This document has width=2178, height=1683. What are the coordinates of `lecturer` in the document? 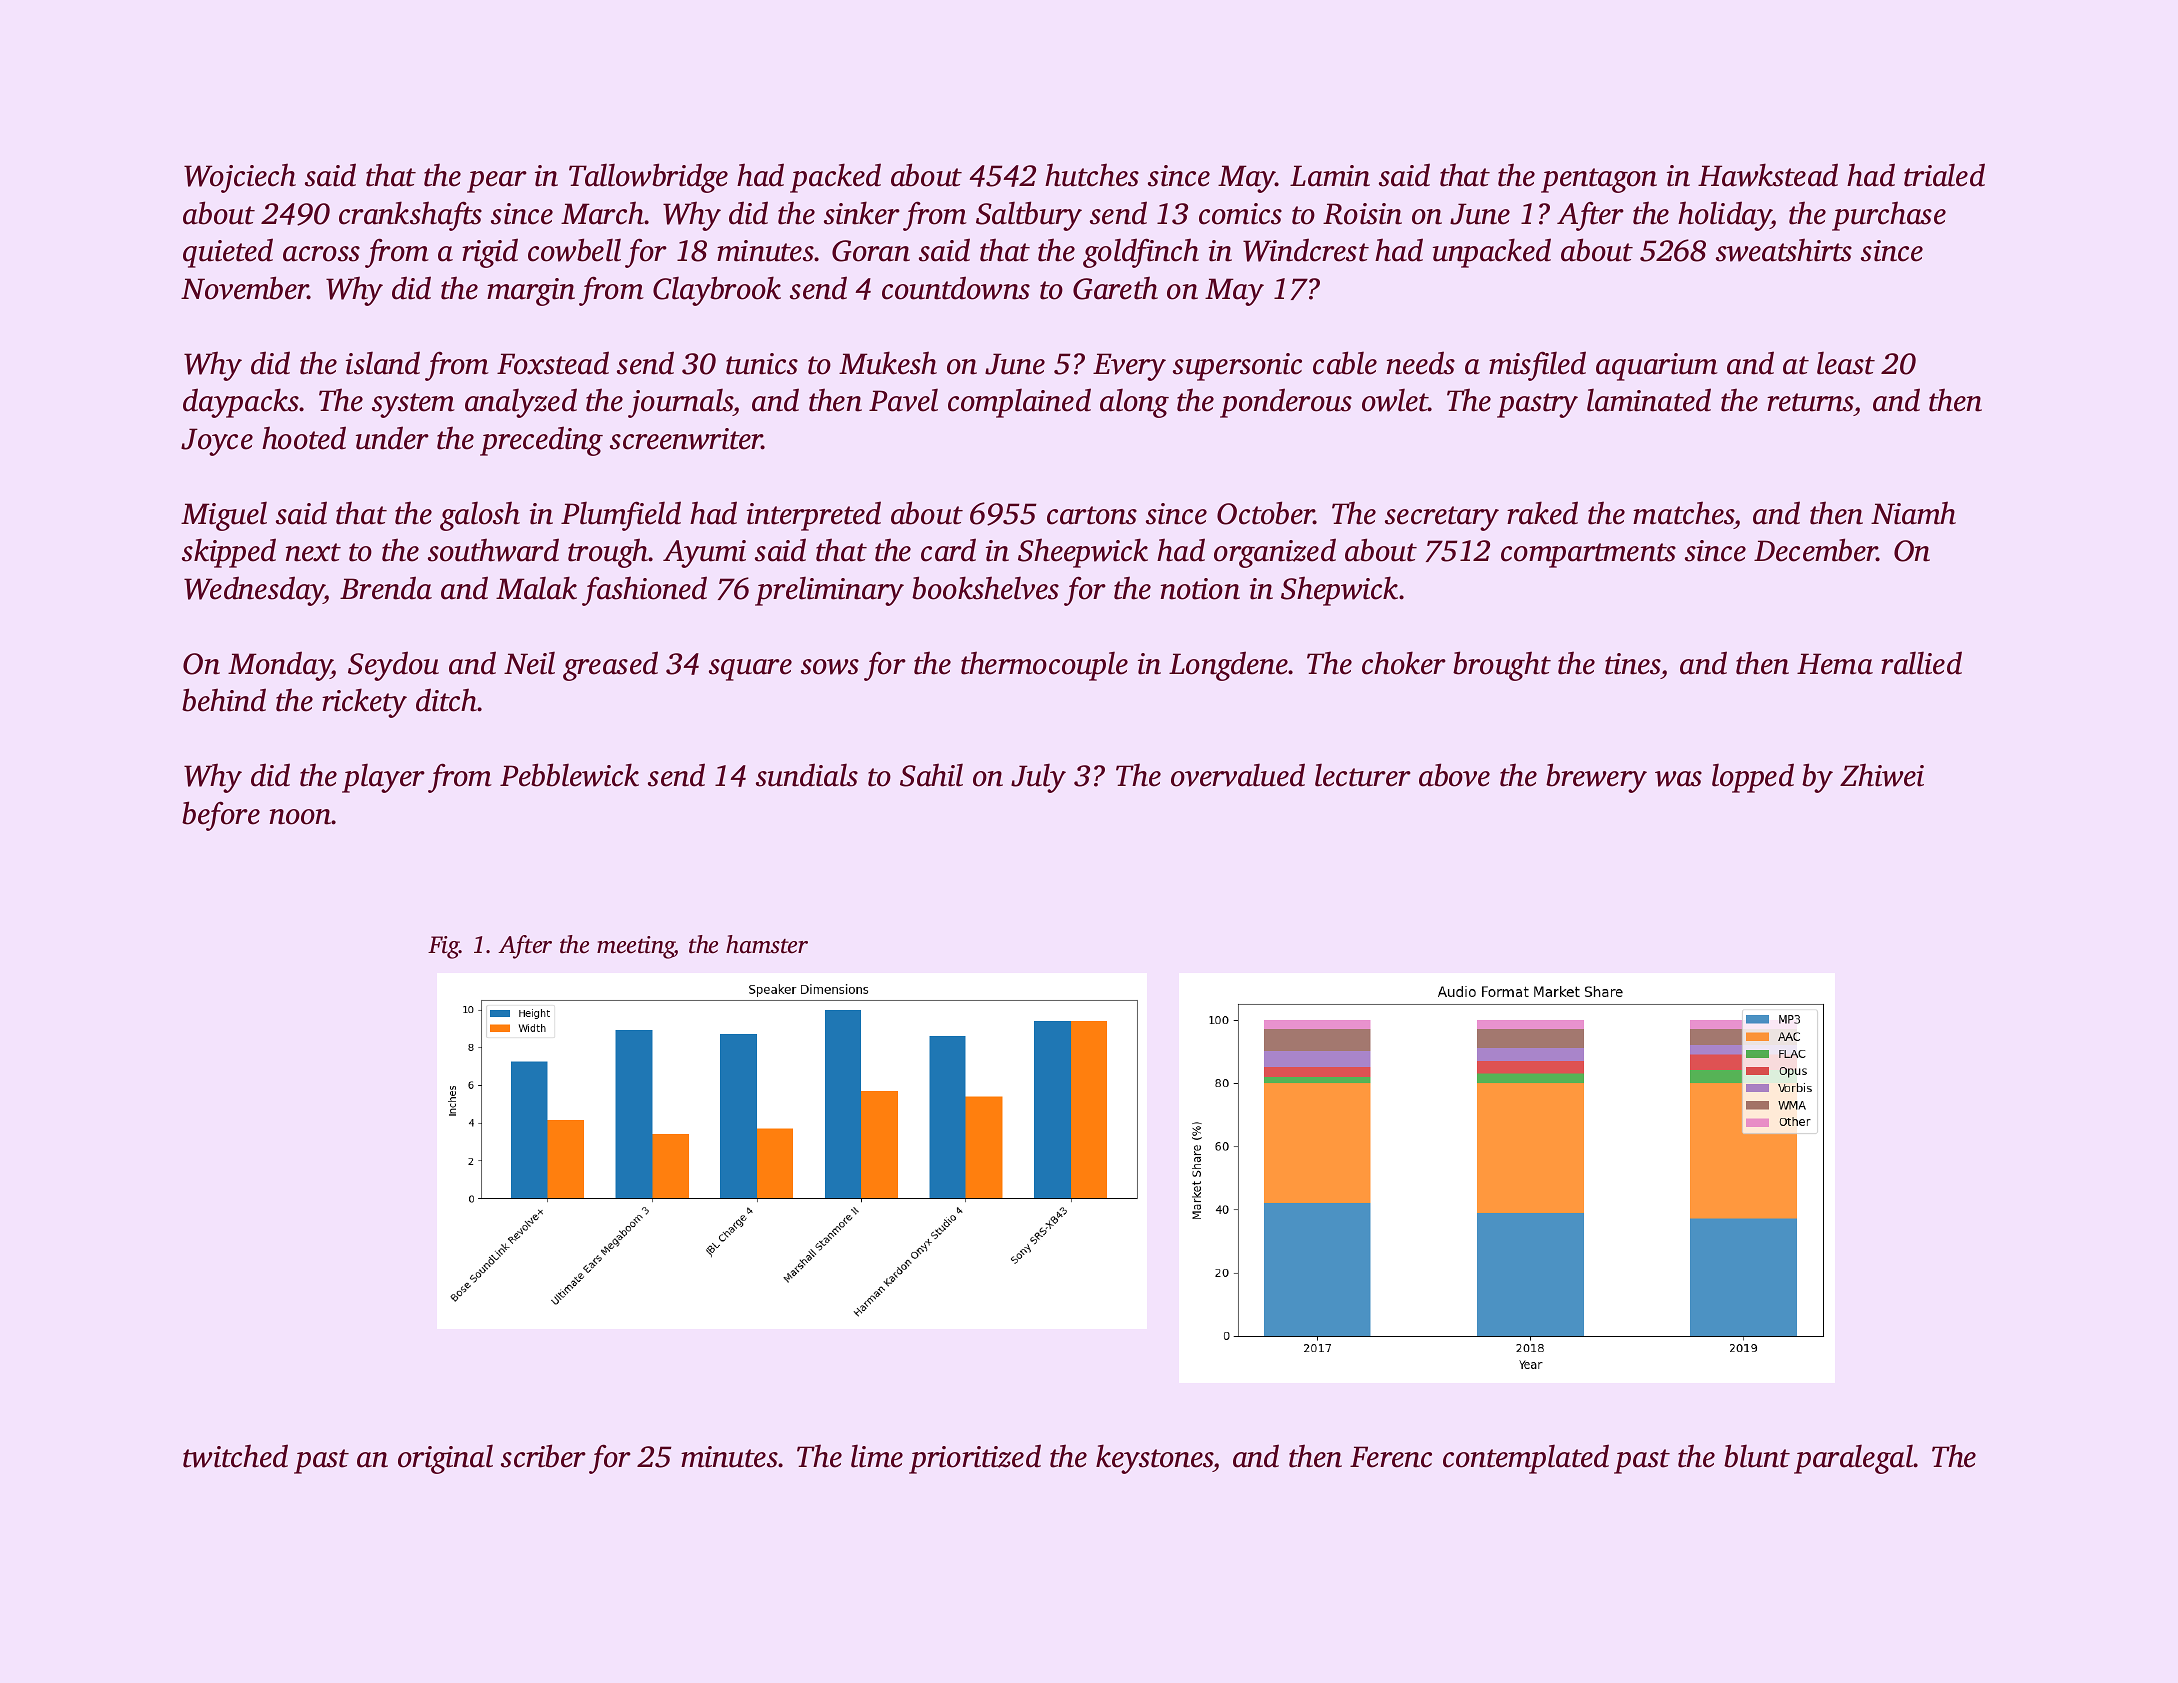 It's located at (1363, 775).
